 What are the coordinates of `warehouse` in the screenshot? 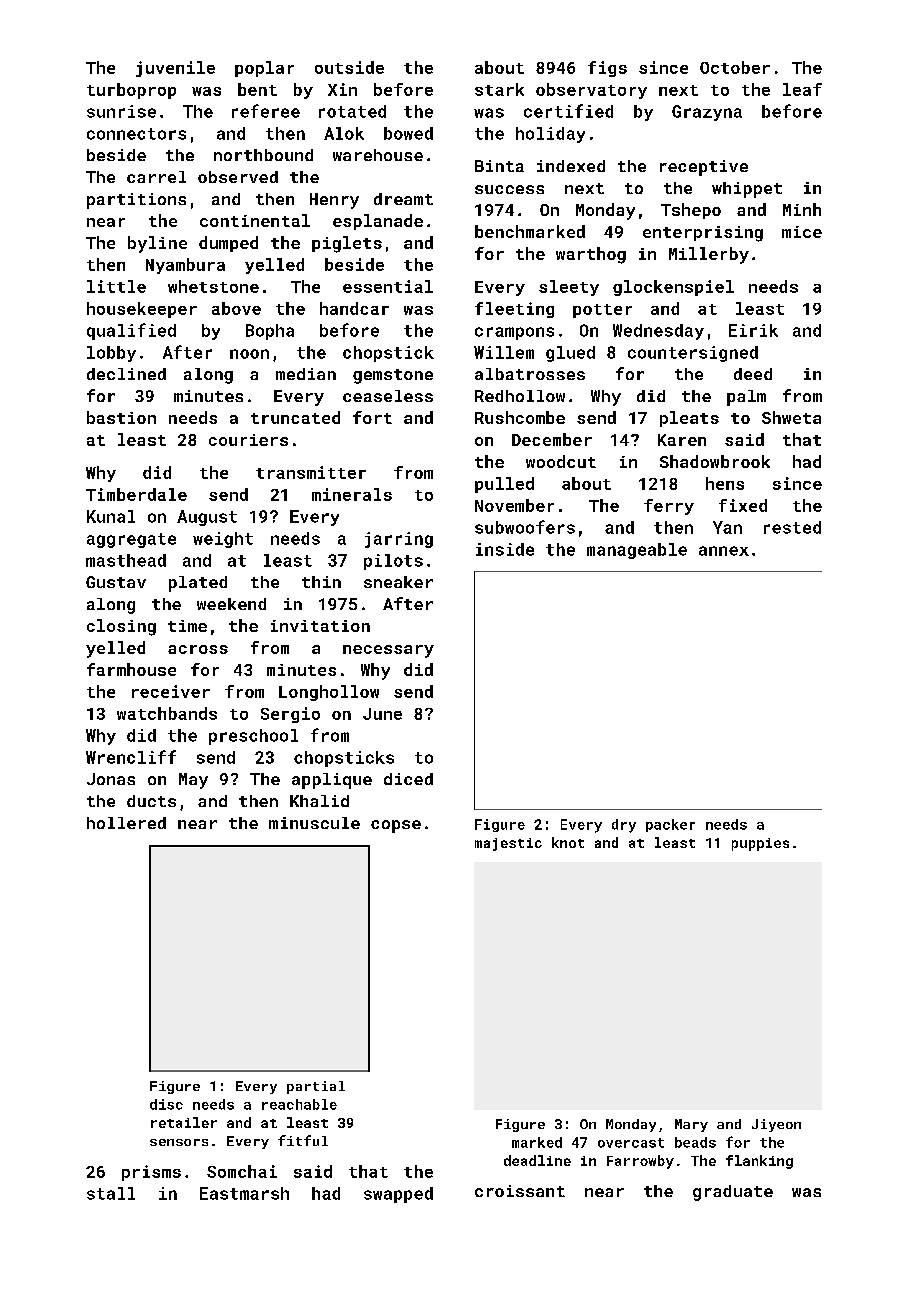 It's located at (378, 155).
